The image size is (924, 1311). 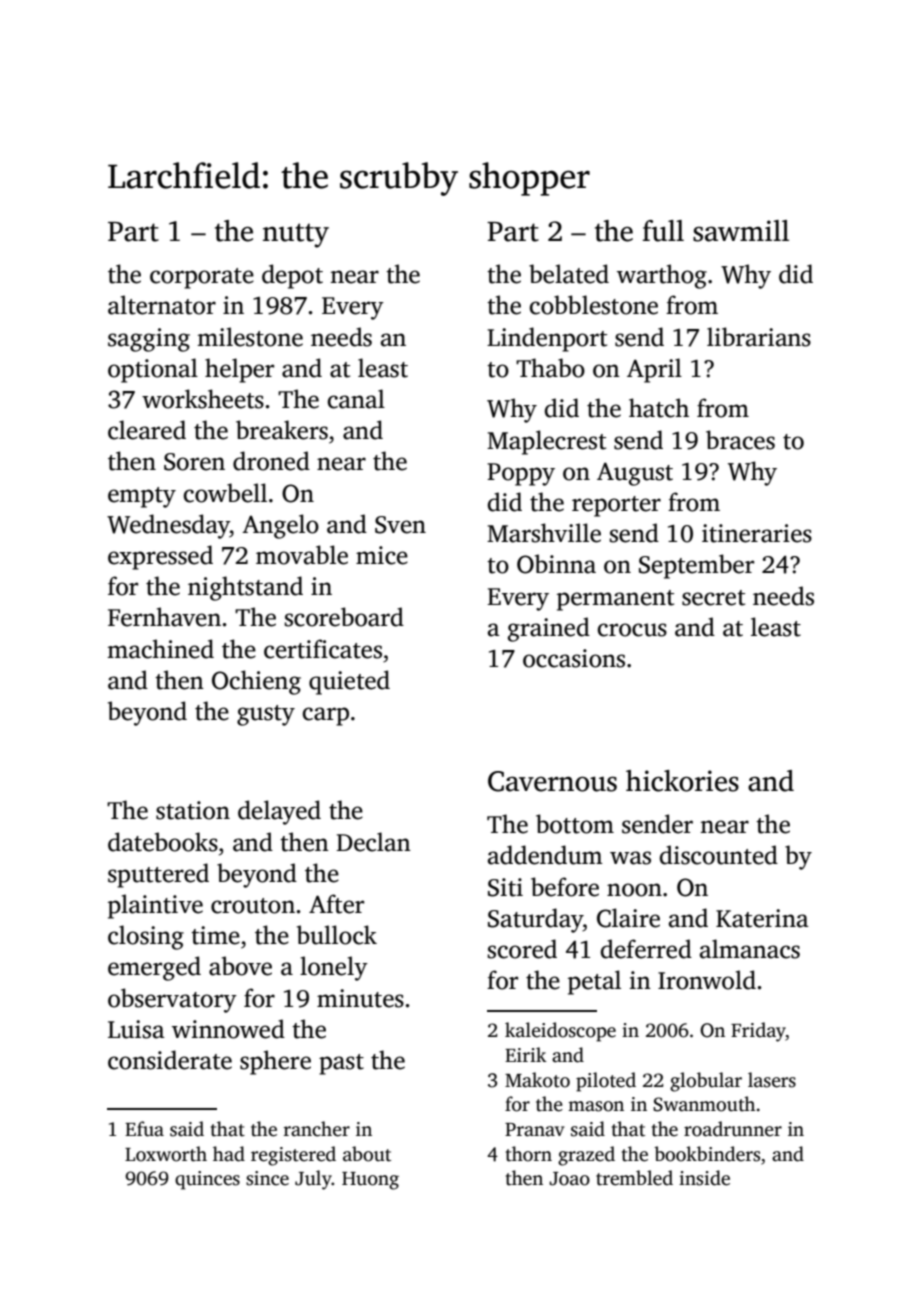 What do you see at coordinates (521, 474) in the screenshot?
I see `Poppy` at bounding box center [521, 474].
